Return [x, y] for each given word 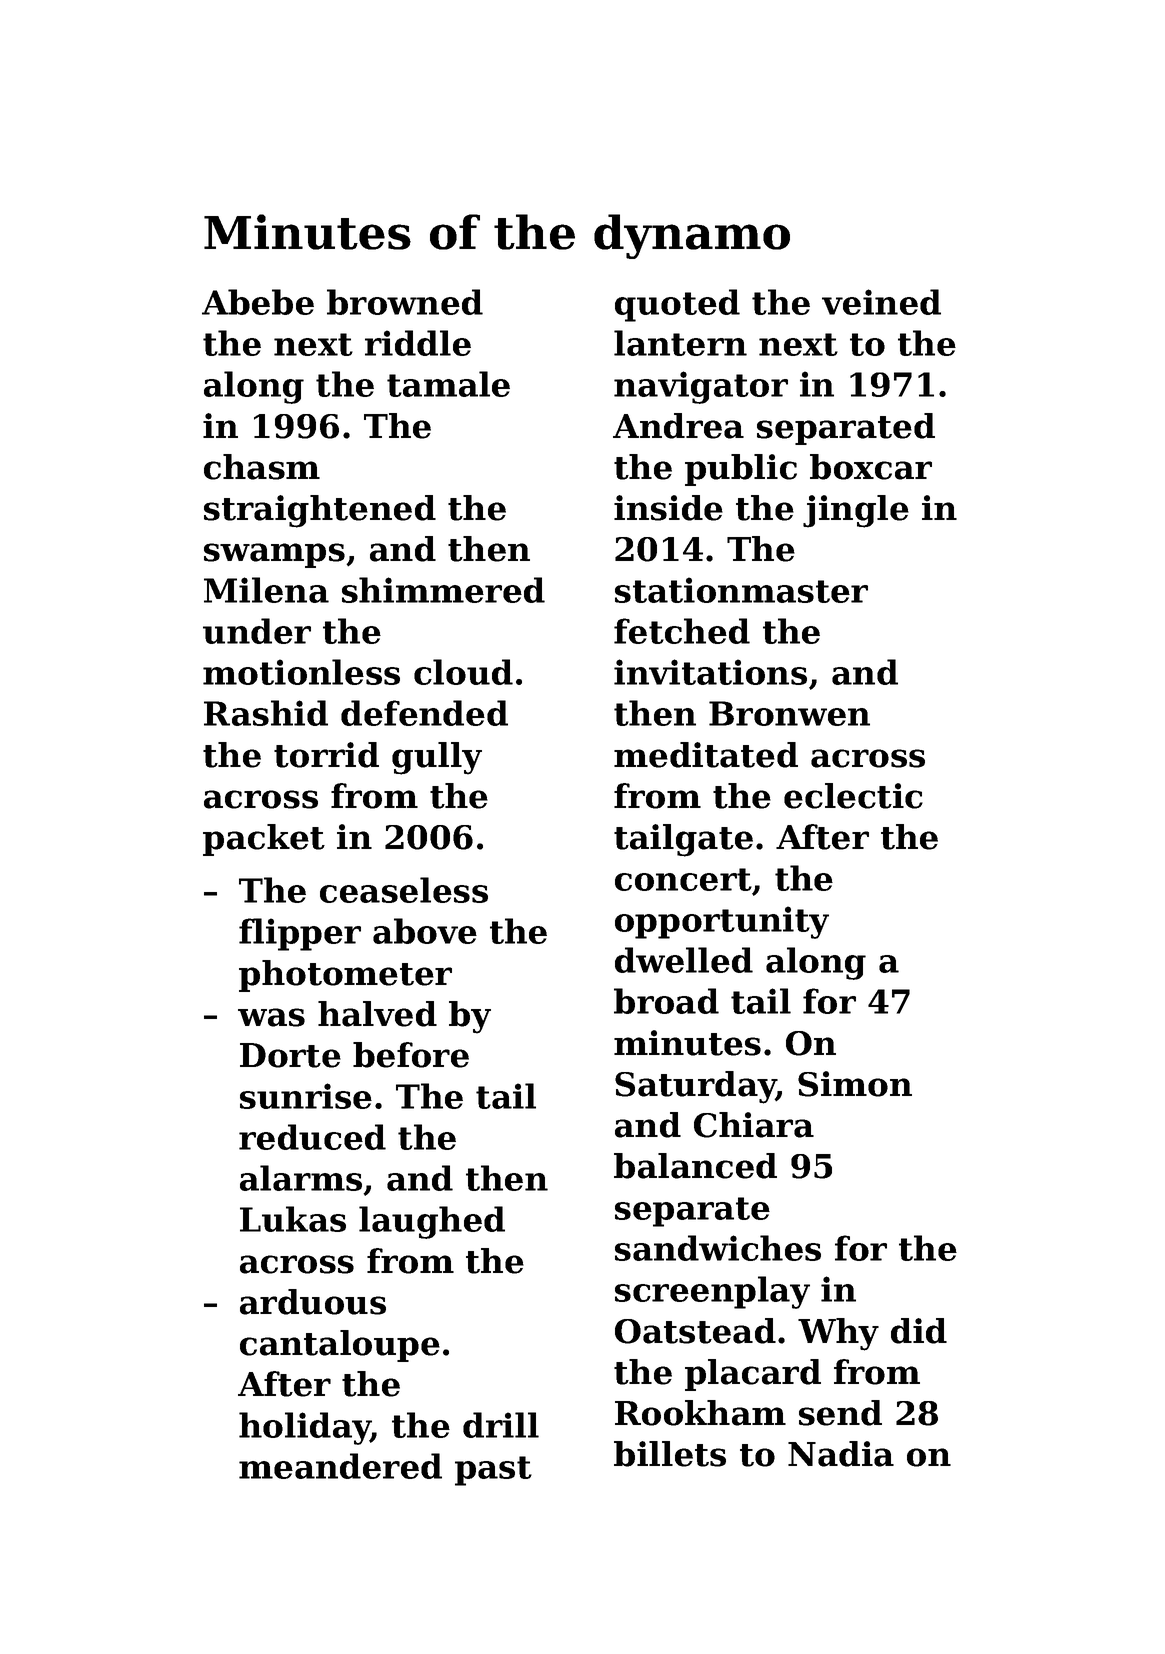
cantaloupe [340, 1346]
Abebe [258, 302]
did [919, 1331]
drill [501, 1425]
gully [437, 758]
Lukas [293, 1219]
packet [264, 840]
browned [405, 302]
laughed [432, 1222]
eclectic [853, 796]
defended [424, 713]
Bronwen [789, 713]
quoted [677, 305]
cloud [463, 672]
